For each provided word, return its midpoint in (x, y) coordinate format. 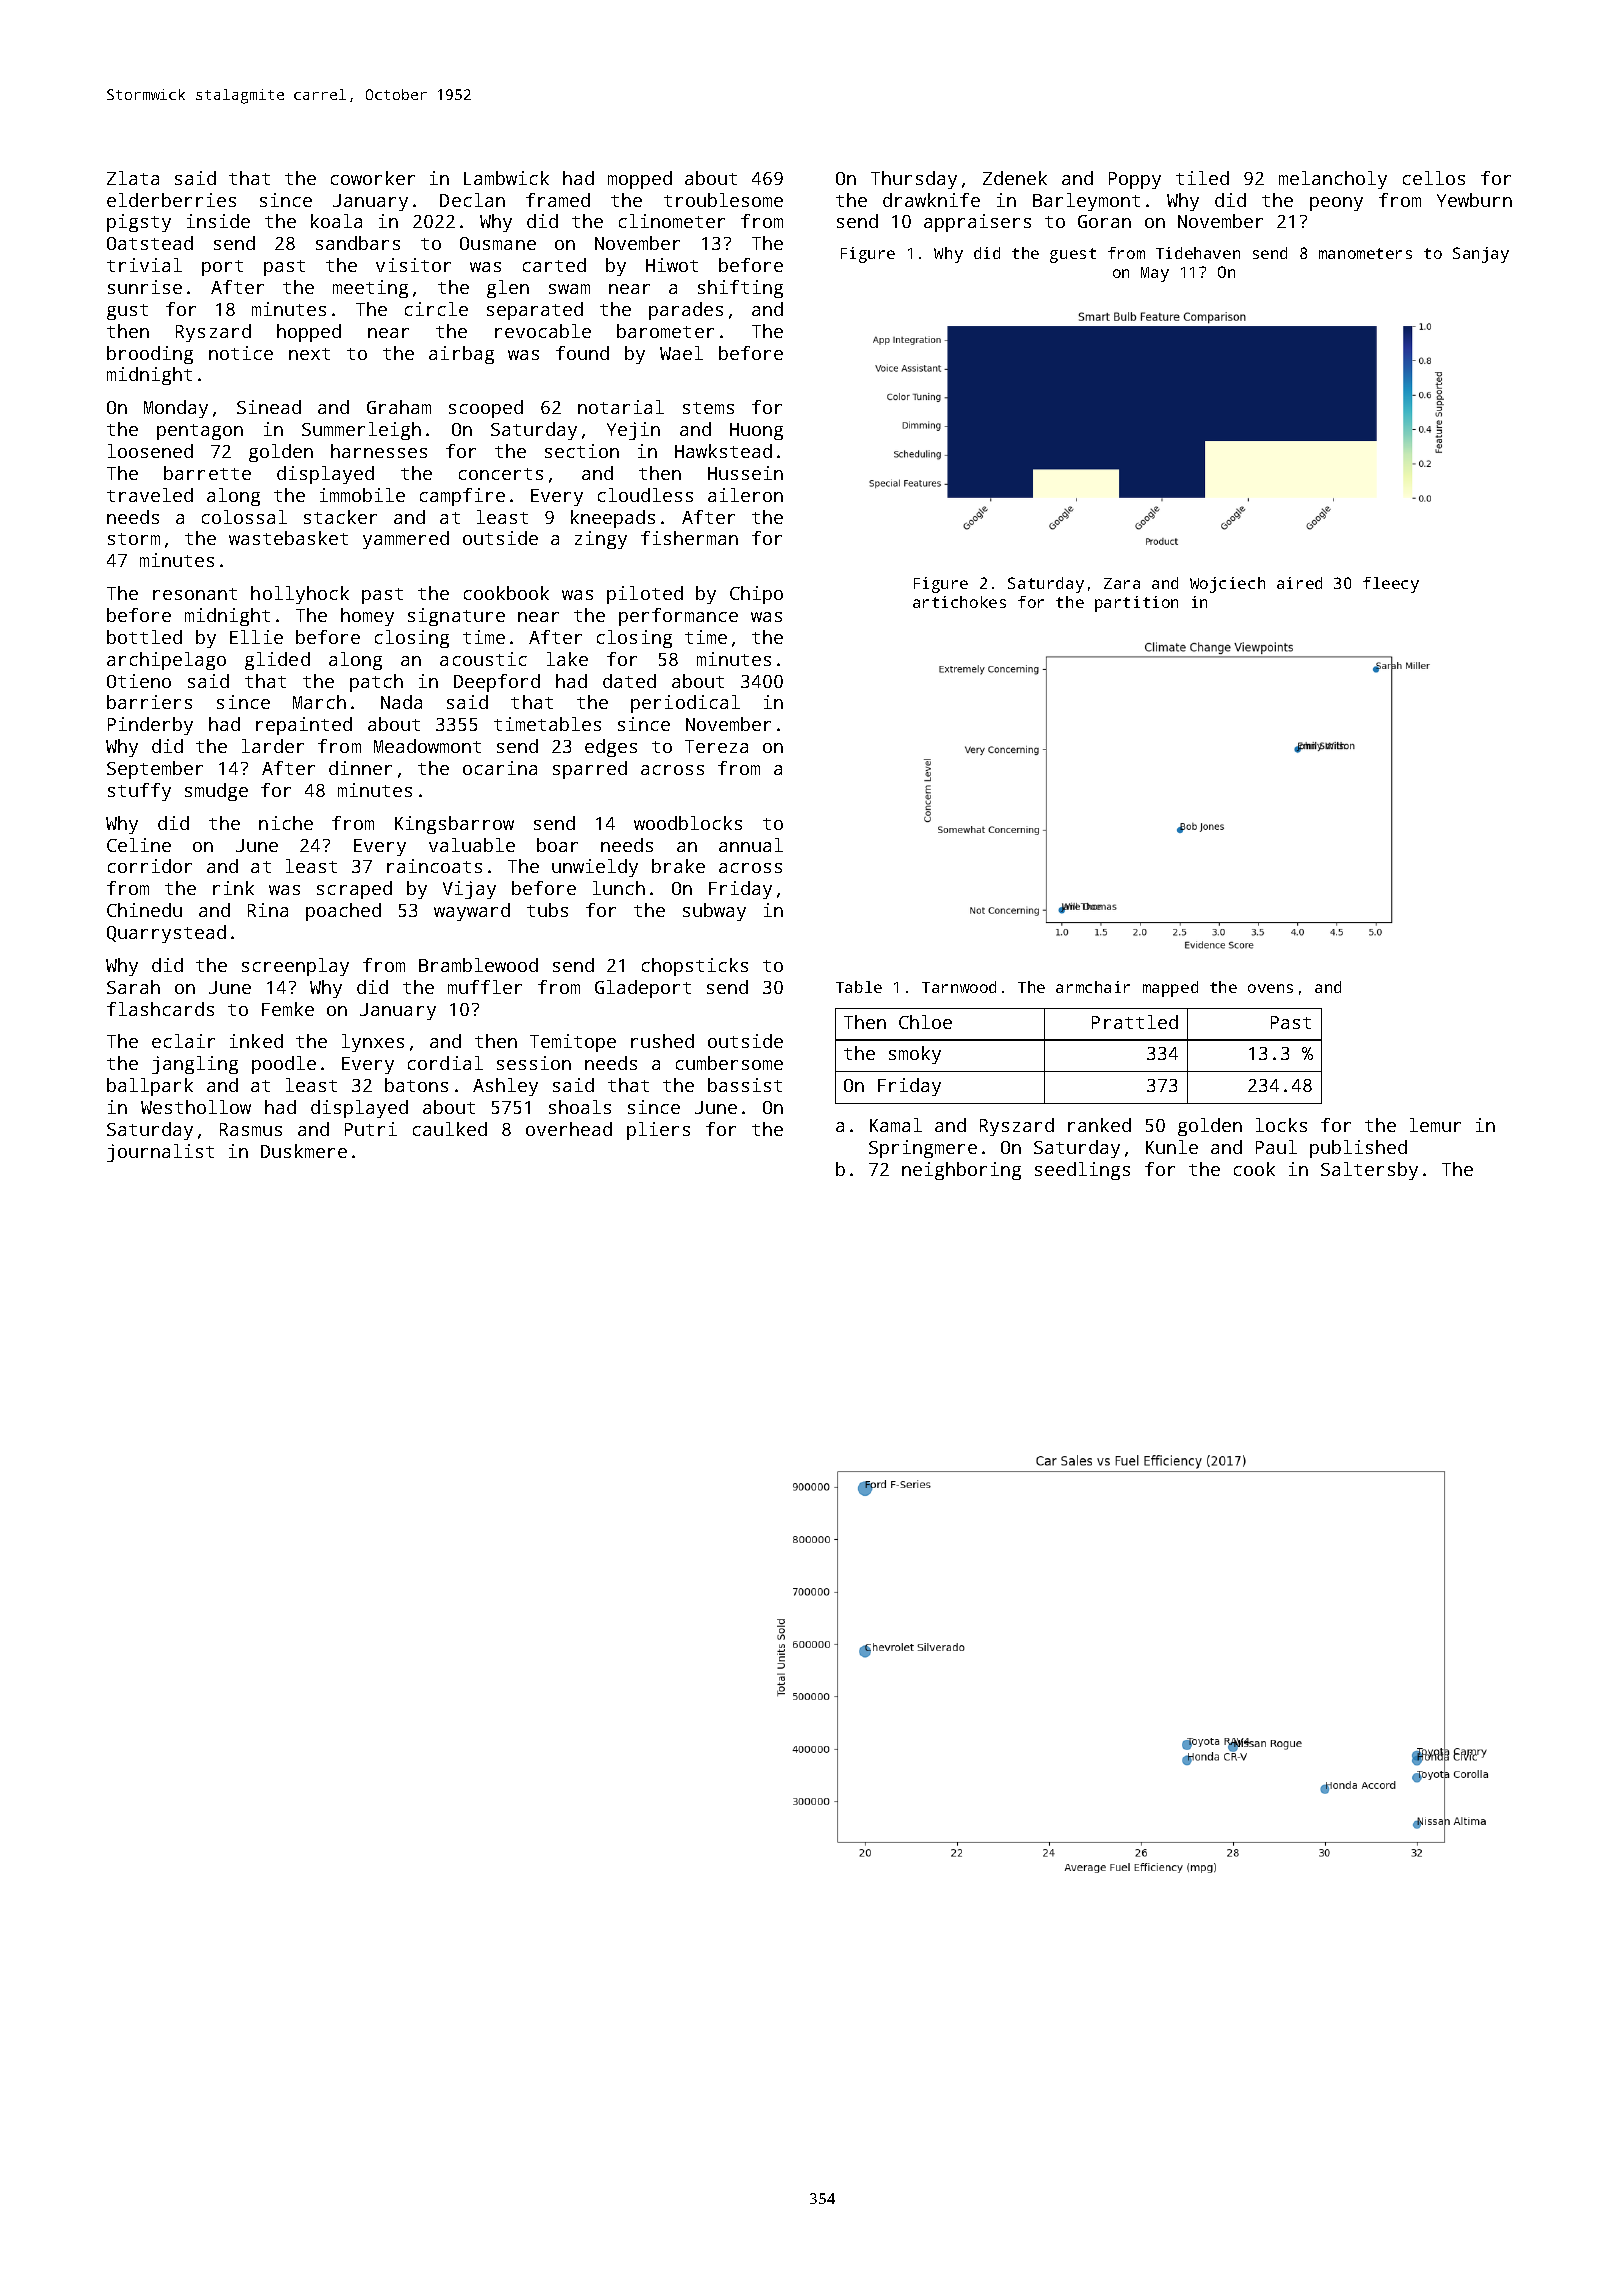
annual (751, 845)
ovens (1270, 988)
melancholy (1333, 180)
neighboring (961, 1171)
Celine (139, 845)
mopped (640, 180)
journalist (160, 1153)
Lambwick (506, 178)
